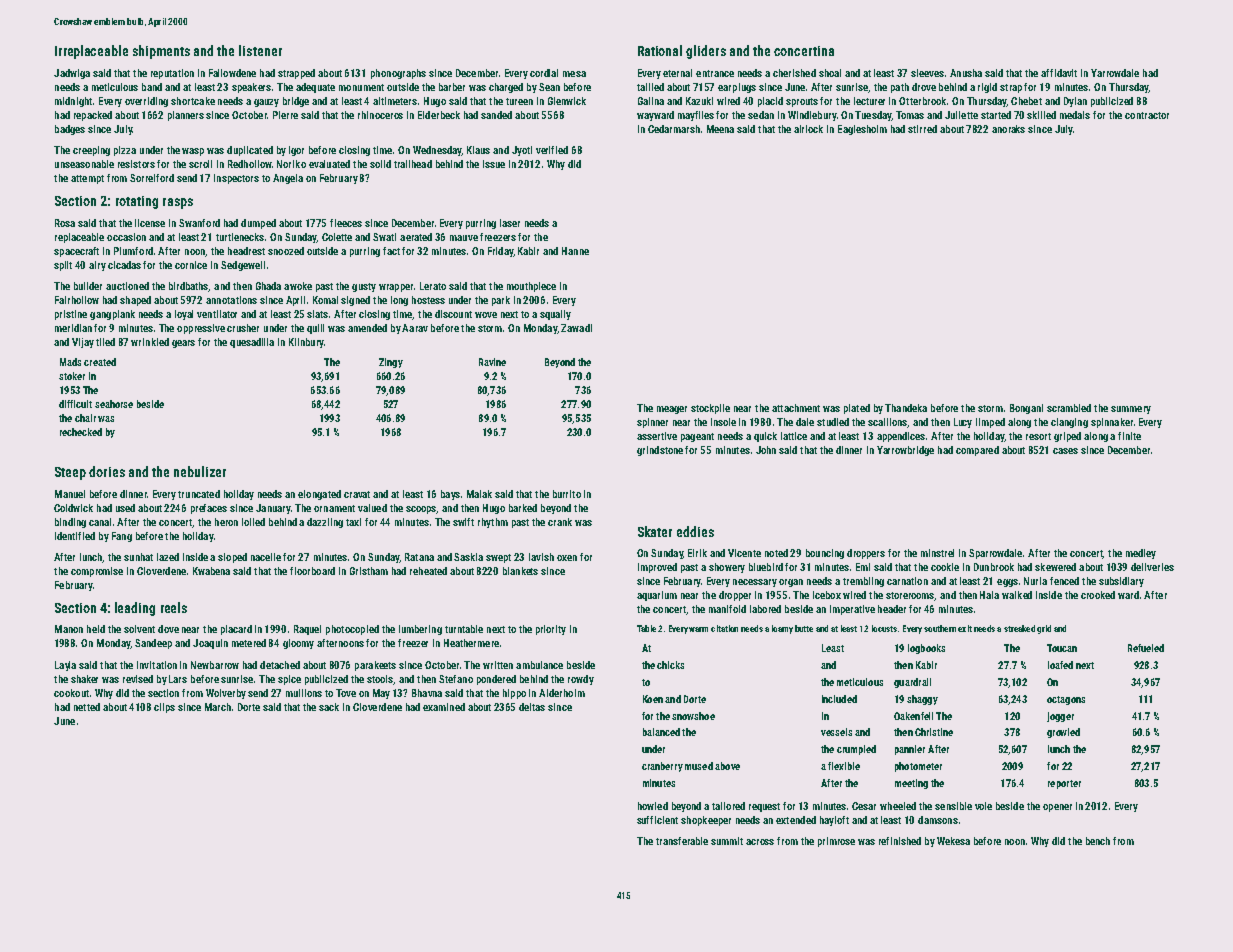 This image has height=952, width=1233. What do you see at coordinates (670, 665) in the image?
I see `chicks` at bounding box center [670, 665].
